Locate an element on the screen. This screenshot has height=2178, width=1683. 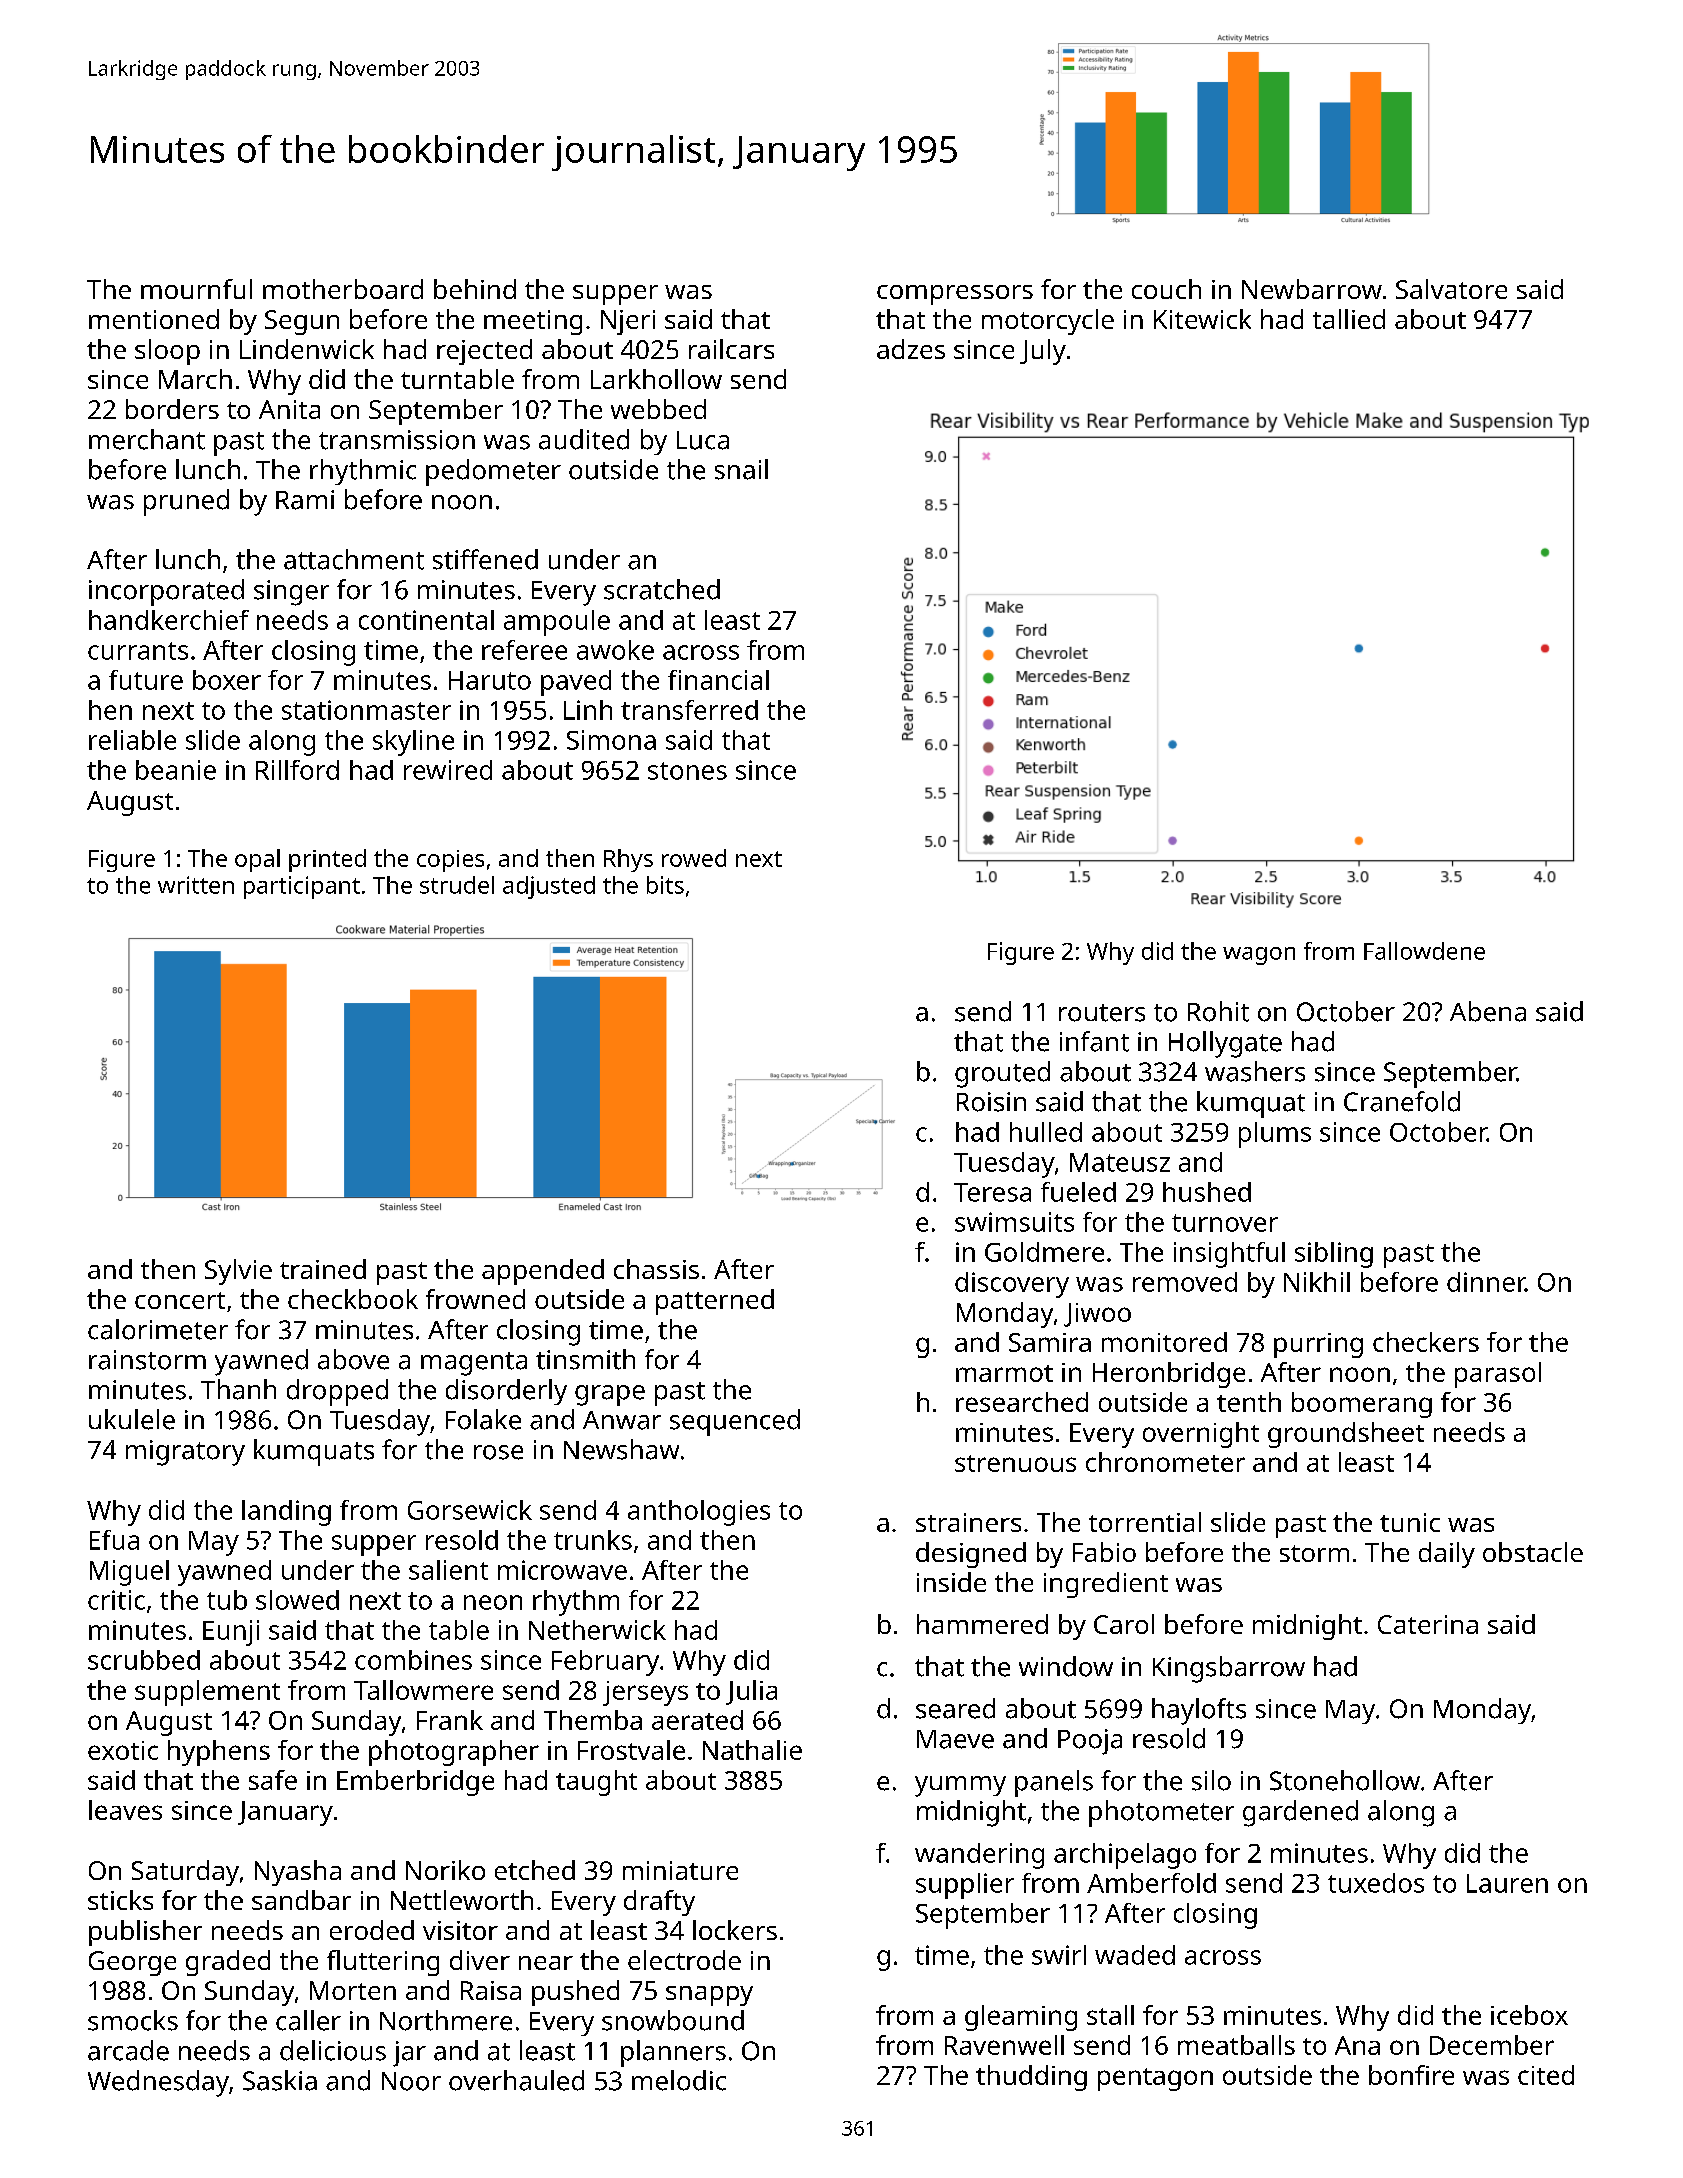
reliable is located at coordinates (132, 740).
